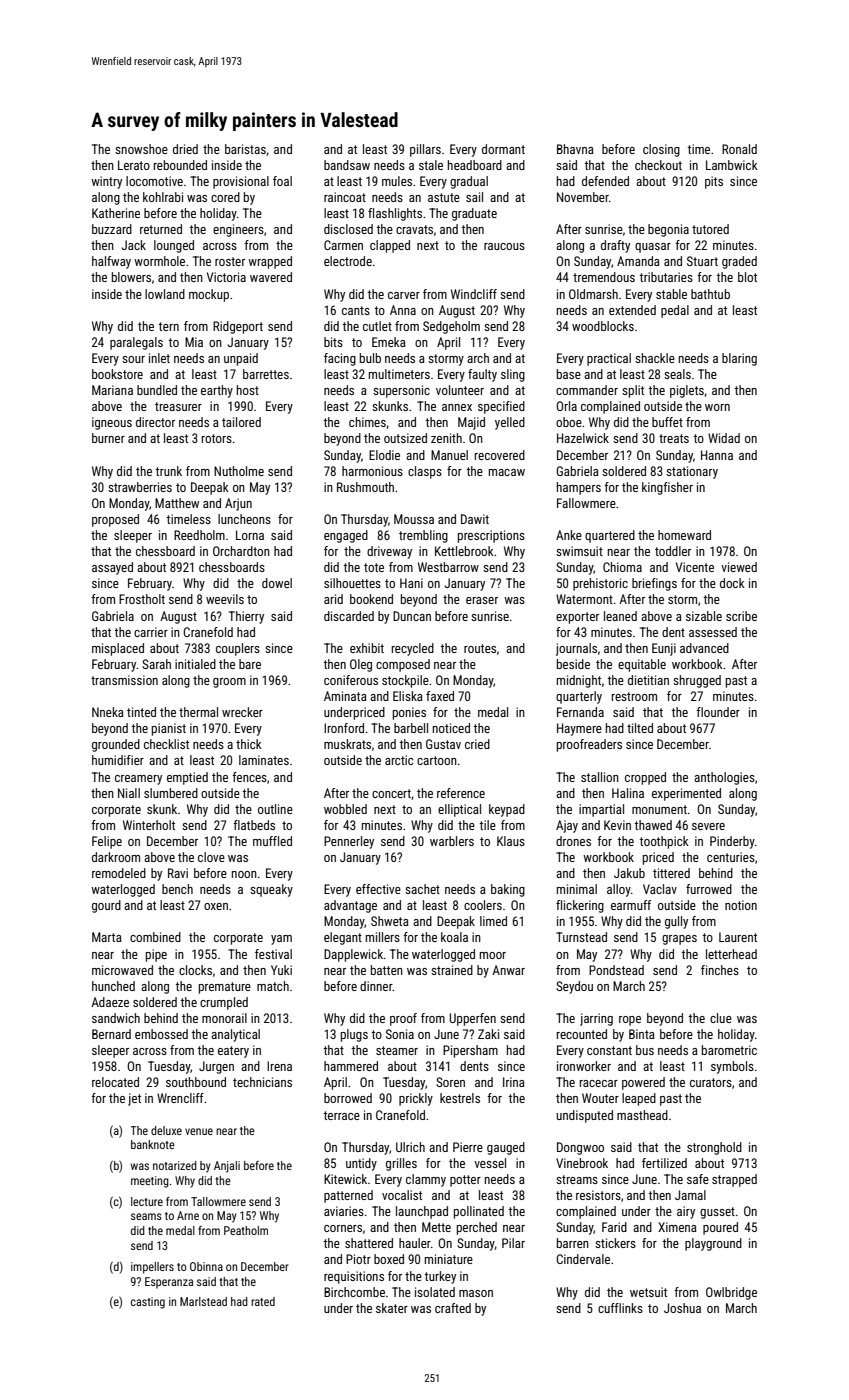 The width and height of the screenshot is (849, 1400). What do you see at coordinates (667, 488) in the screenshot?
I see `kingfisher` at bounding box center [667, 488].
